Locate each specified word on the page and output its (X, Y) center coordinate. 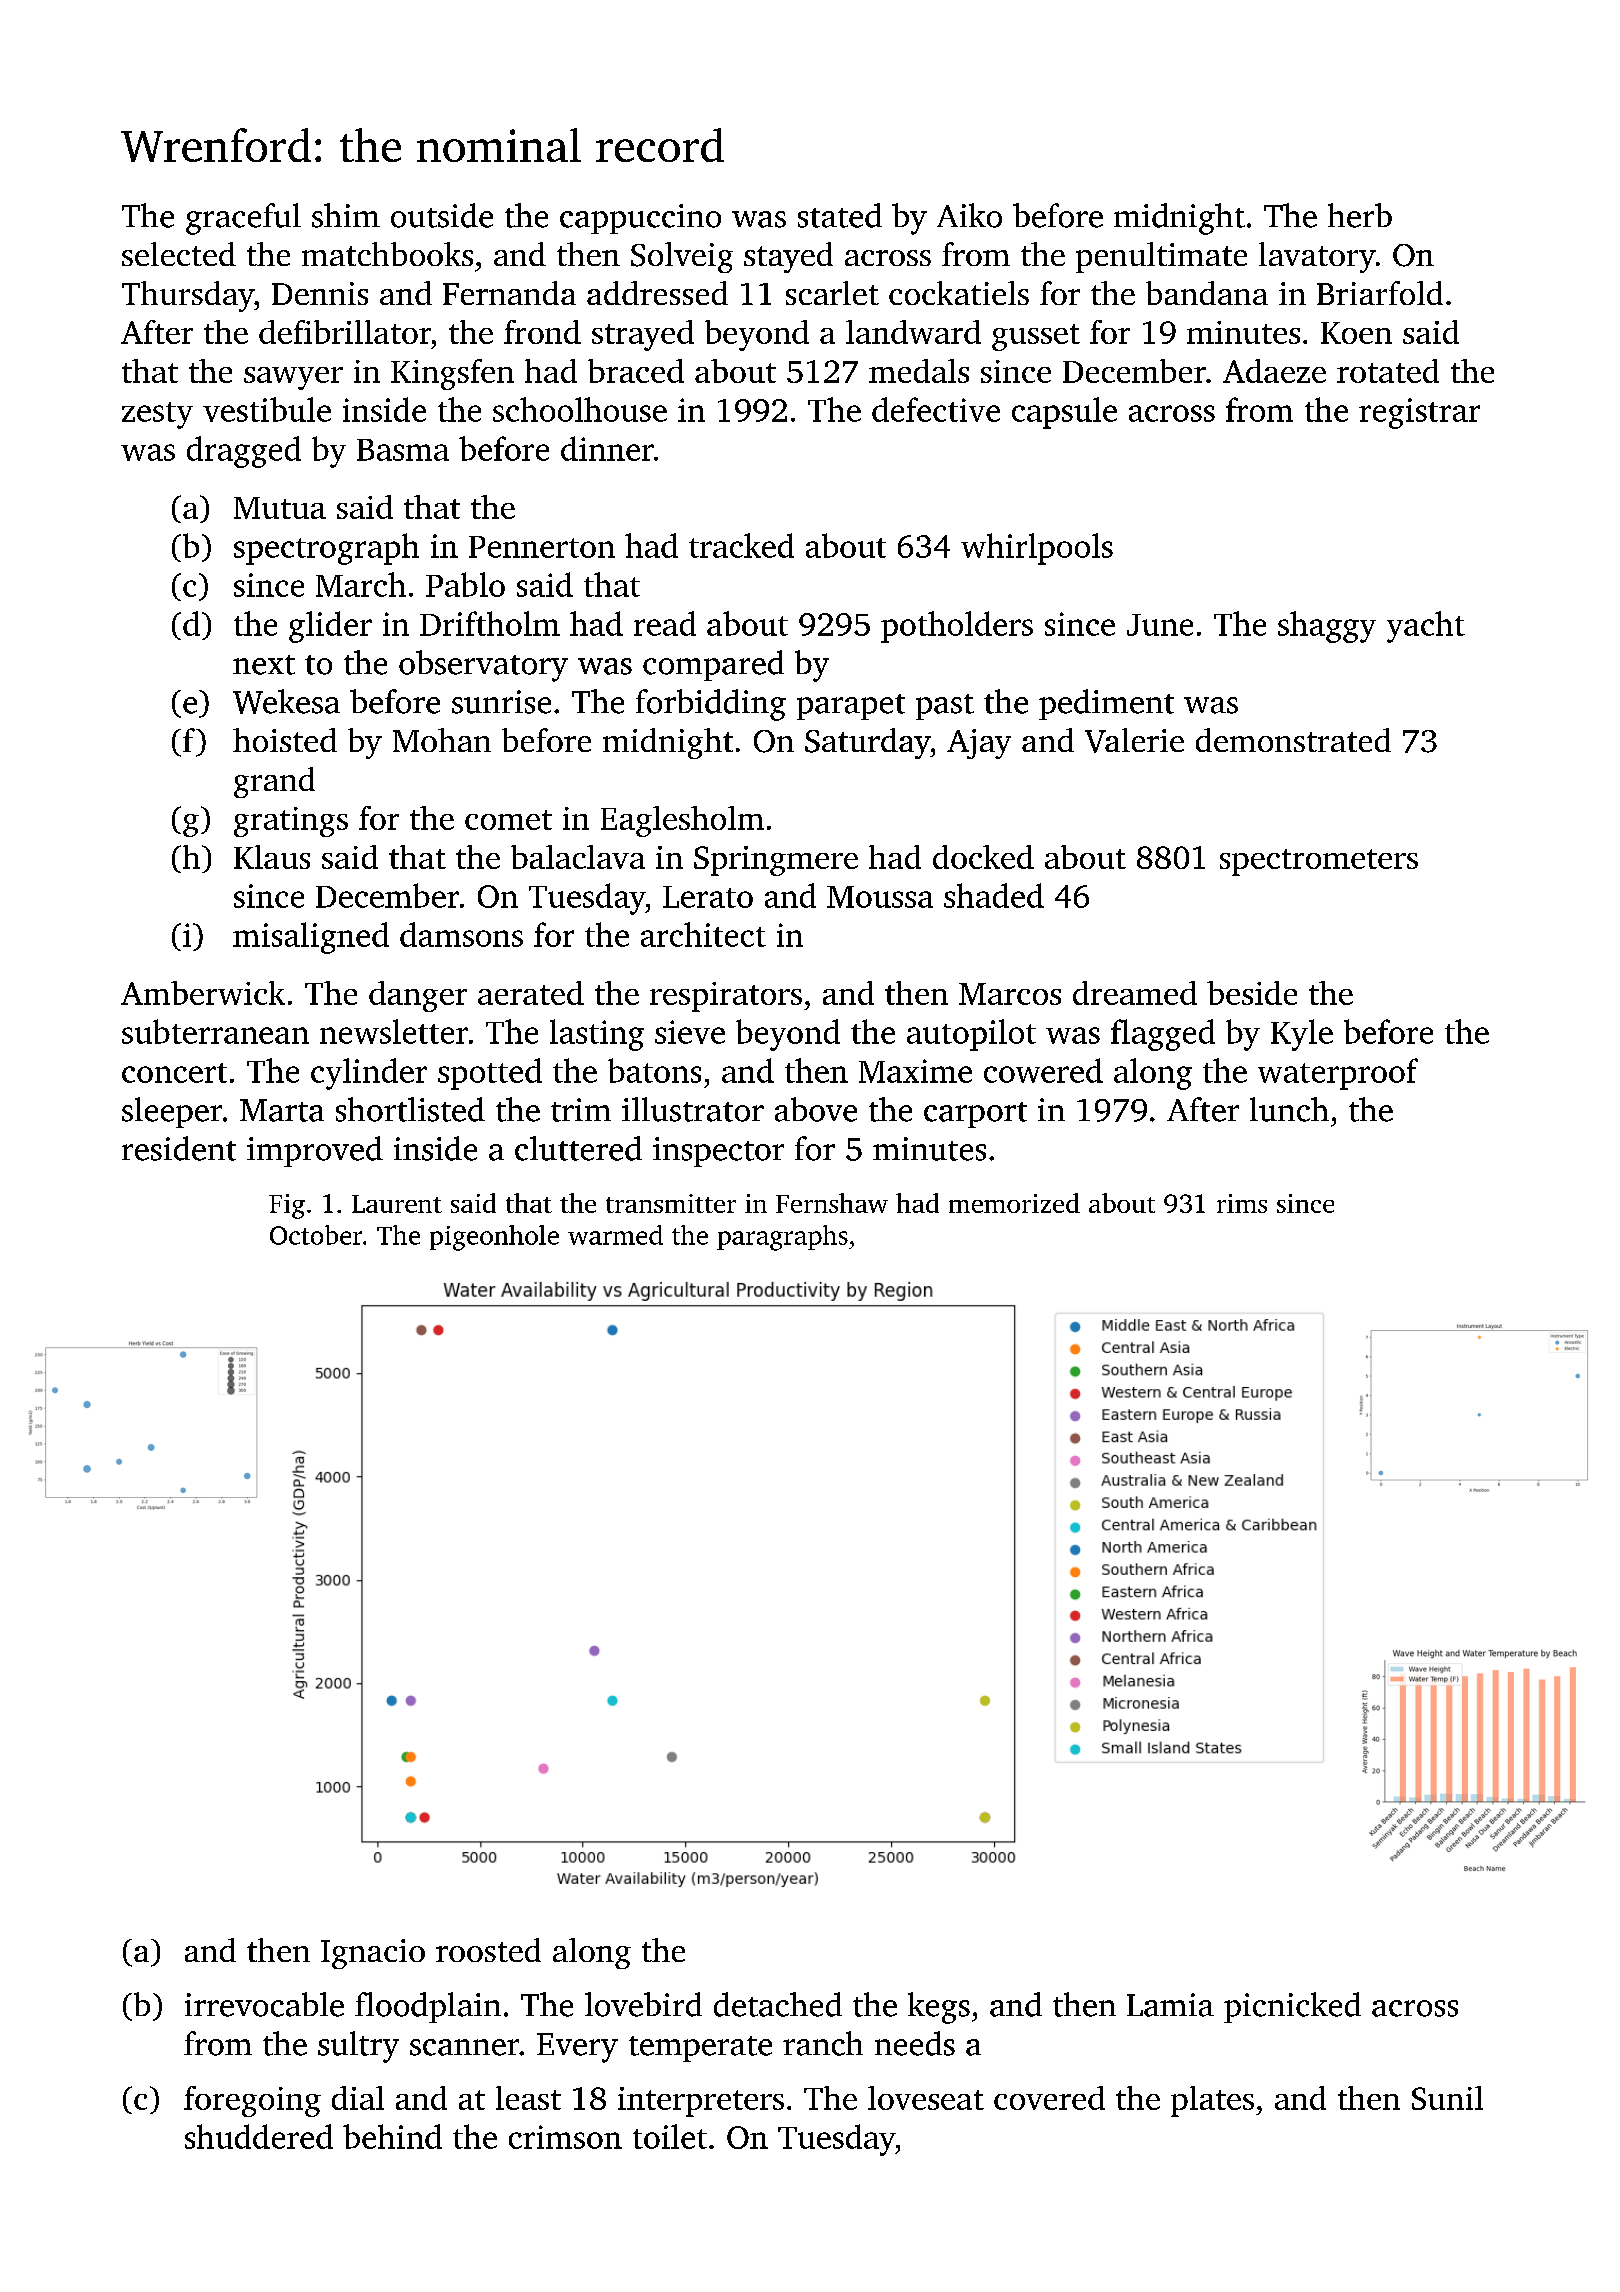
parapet (851, 707)
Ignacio (373, 1954)
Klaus (272, 857)
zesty (157, 415)
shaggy (1327, 627)
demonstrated (1293, 740)
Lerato (708, 897)
